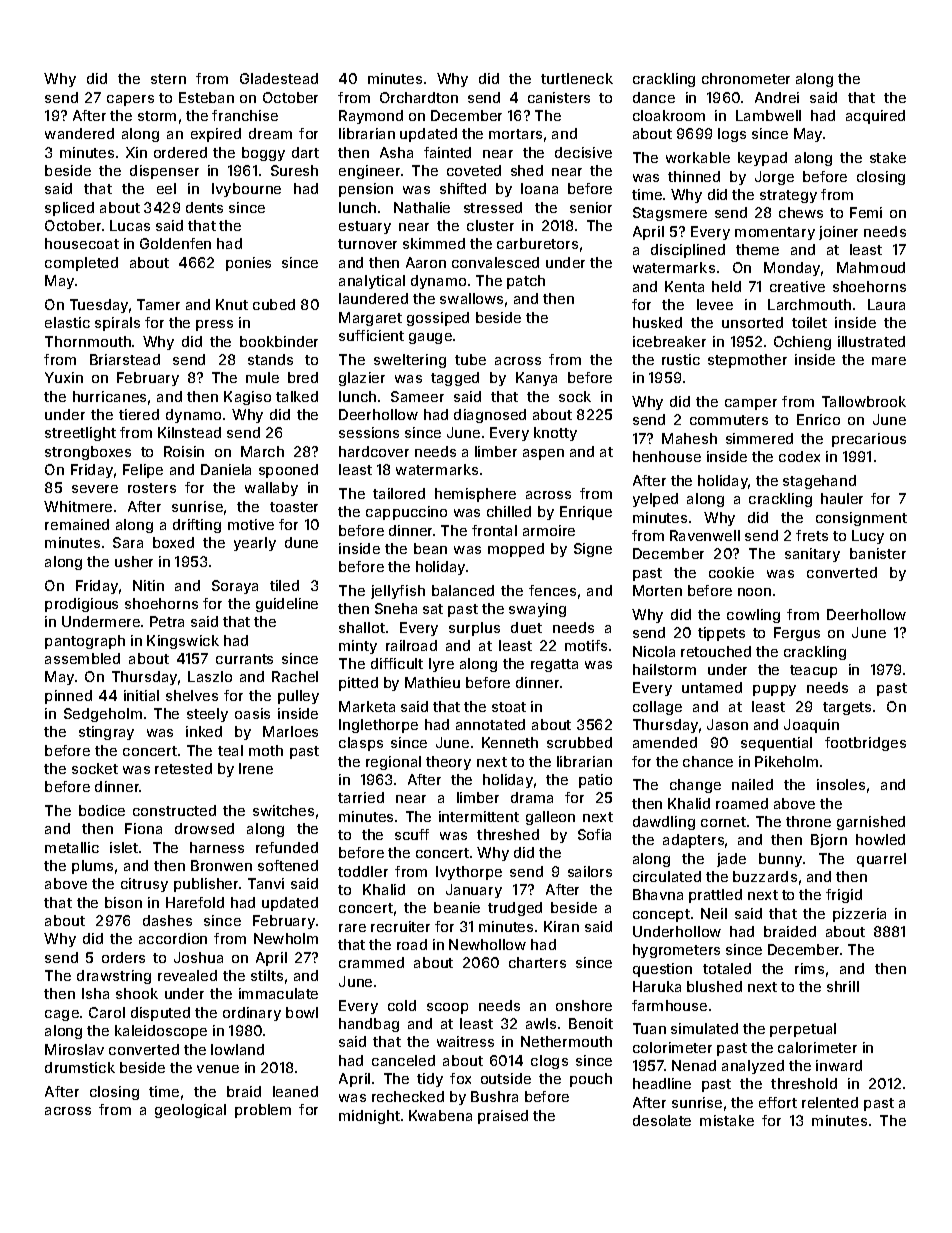 This screenshot has width=952, height=1233. Describe the element at coordinates (591, 1080) in the screenshot. I see `pouch` at that location.
